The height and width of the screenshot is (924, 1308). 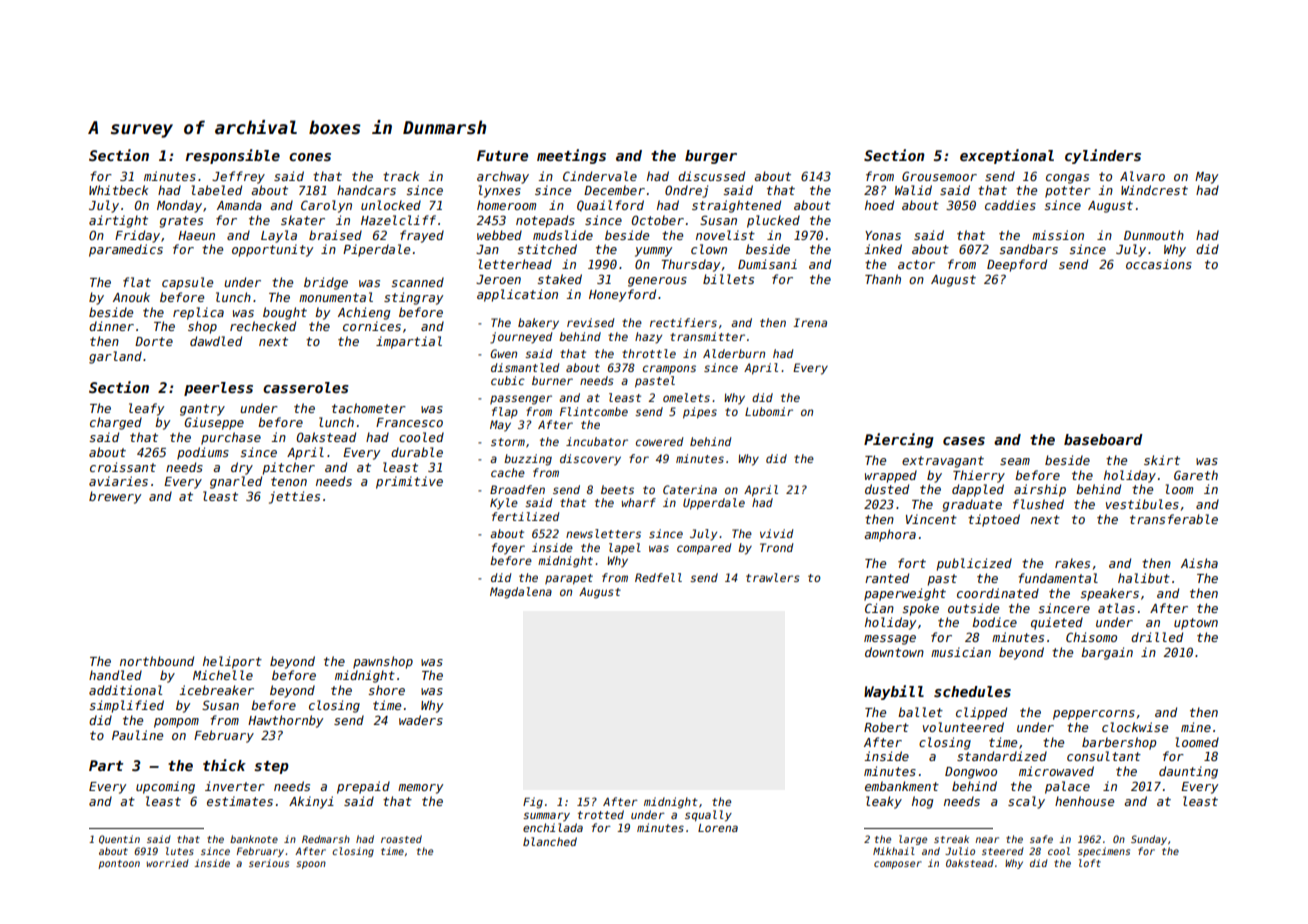 What do you see at coordinates (894, 652) in the screenshot?
I see `downtown` at bounding box center [894, 652].
